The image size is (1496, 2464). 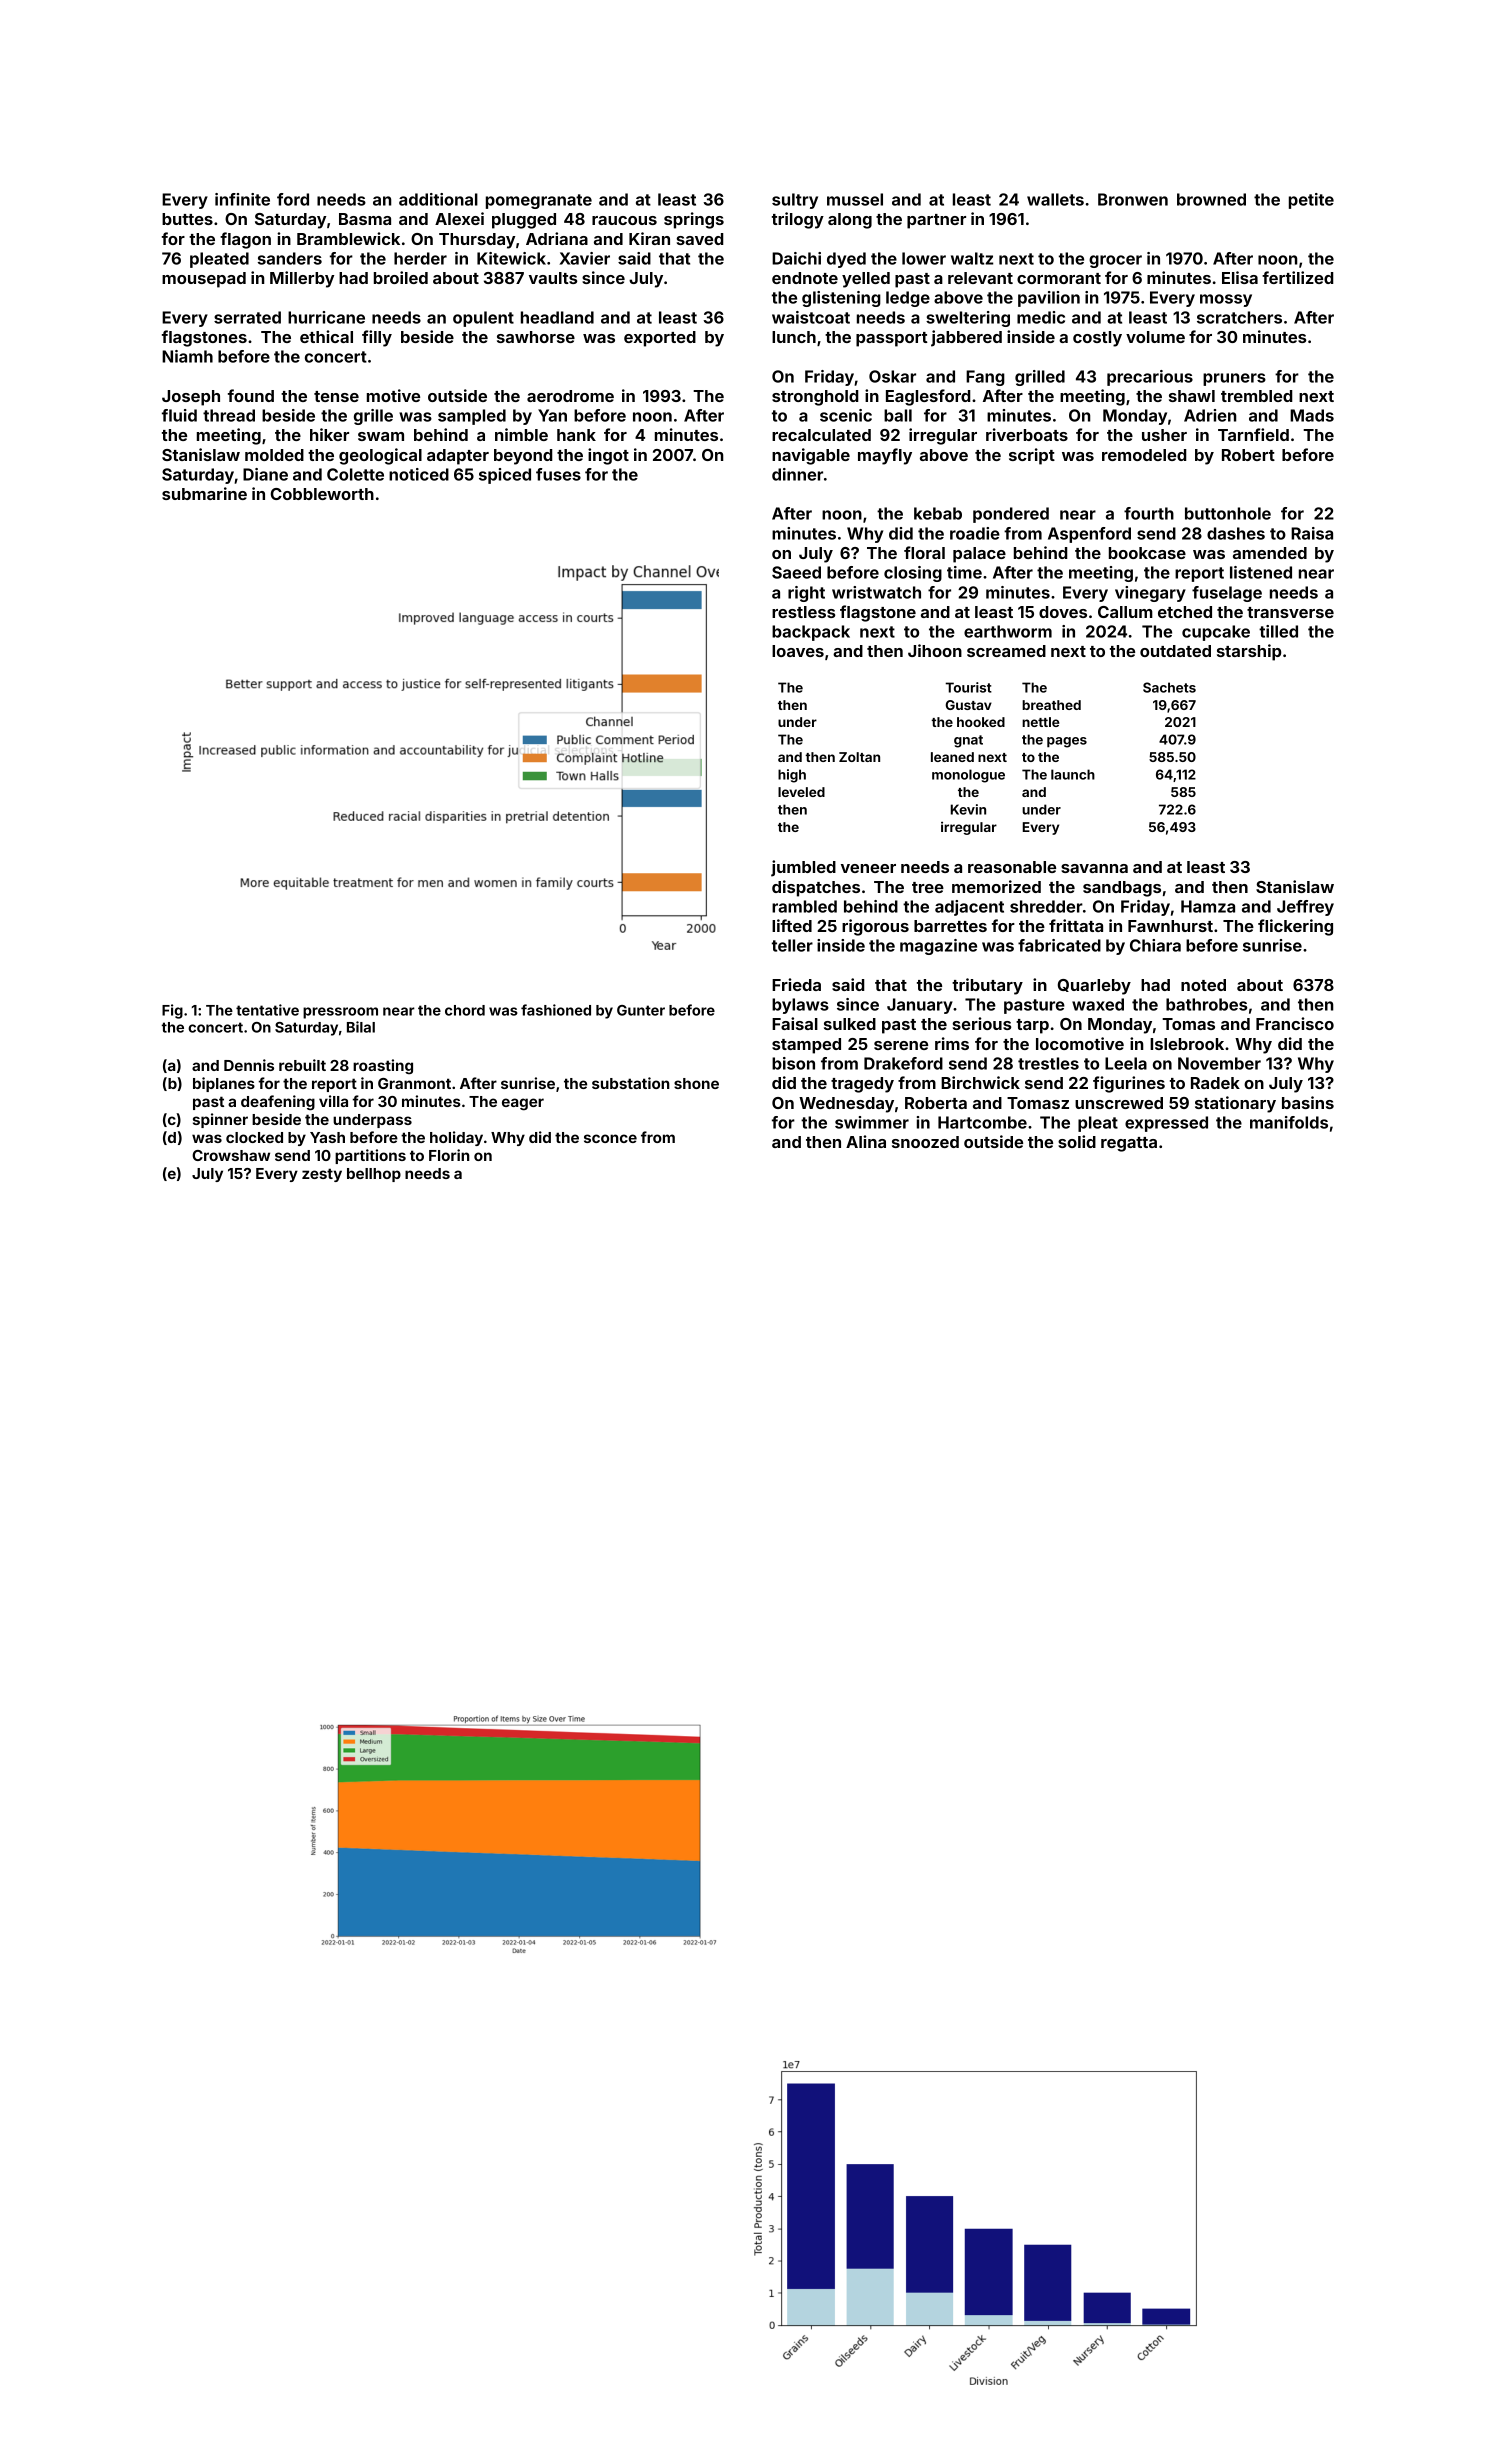 I want to click on leveled, so click(x=801, y=792).
